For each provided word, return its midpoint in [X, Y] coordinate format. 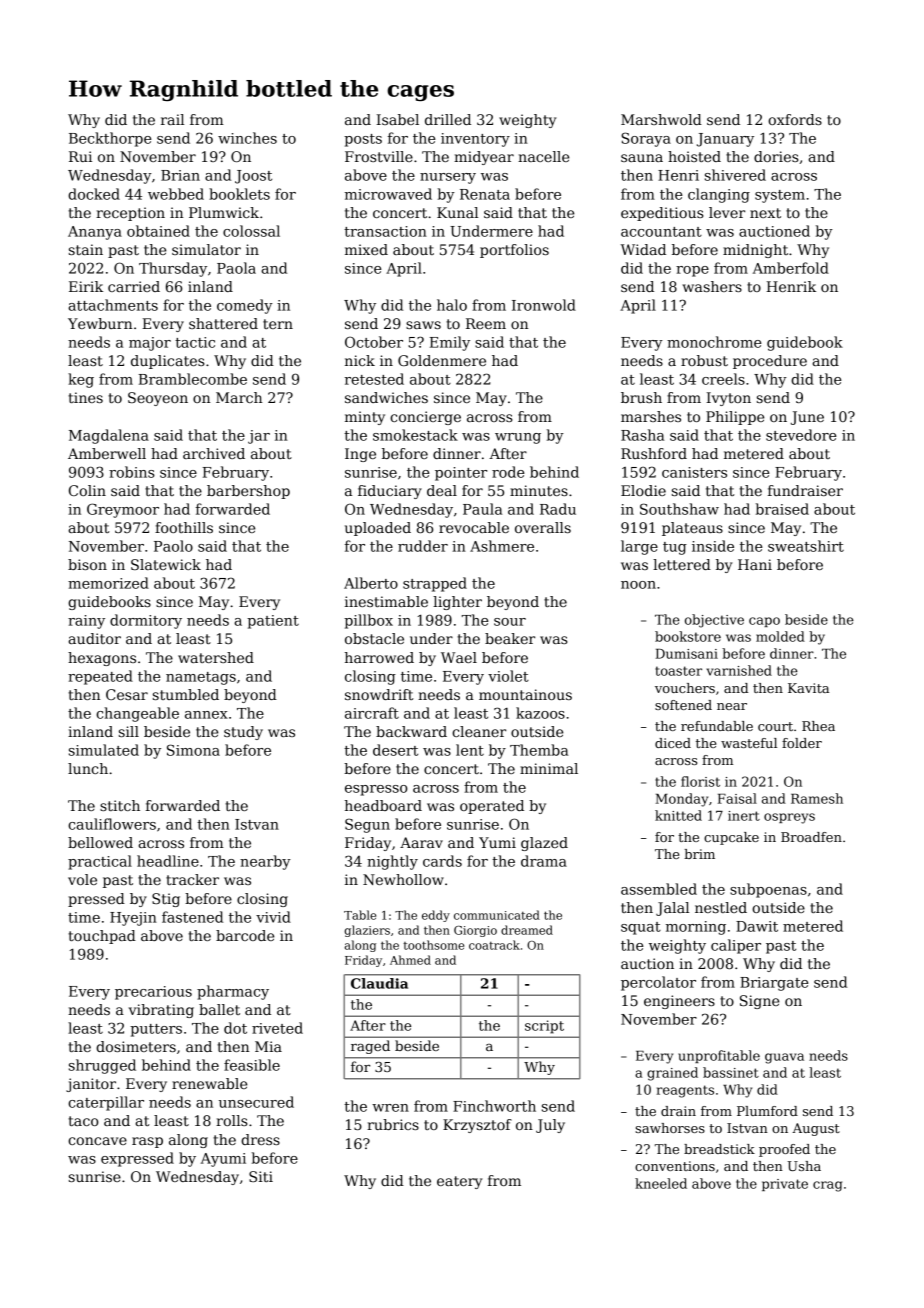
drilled [448, 119]
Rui [80, 156]
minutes [539, 490]
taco [83, 1121]
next [765, 213]
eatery [459, 1182]
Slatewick [166, 564]
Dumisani [687, 654]
